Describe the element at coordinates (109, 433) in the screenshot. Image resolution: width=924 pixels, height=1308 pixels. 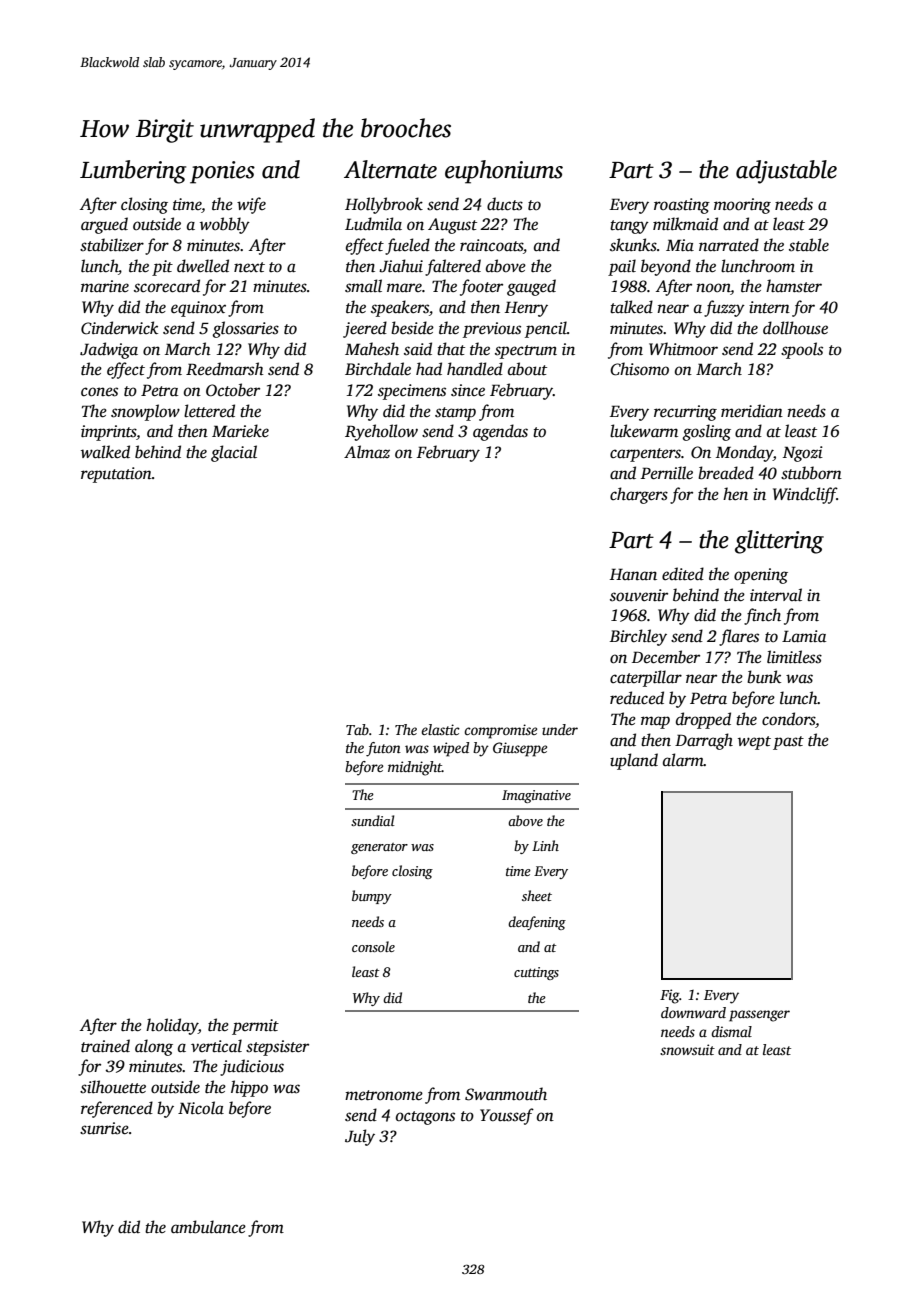
I see `imprints` at that location.
